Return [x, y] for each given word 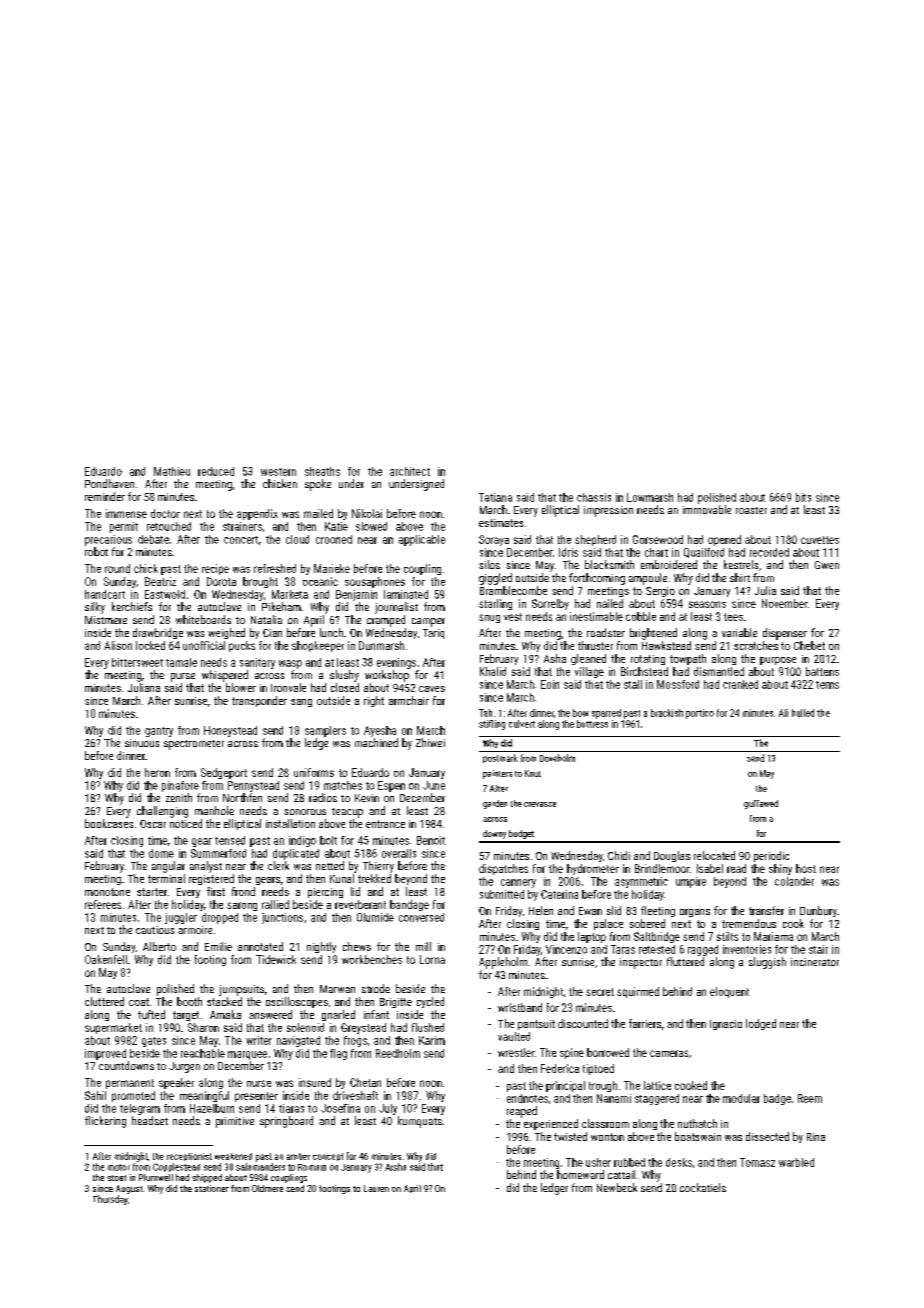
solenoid [305, 1027]
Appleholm [503, 963]
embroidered [669, 564]
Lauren [376, 1188]
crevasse [540, 804]
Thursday [110, 1200]
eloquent [729, 992]
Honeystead [230, 731]
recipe [215, 569]
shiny [780, 869]
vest [513, 617]
